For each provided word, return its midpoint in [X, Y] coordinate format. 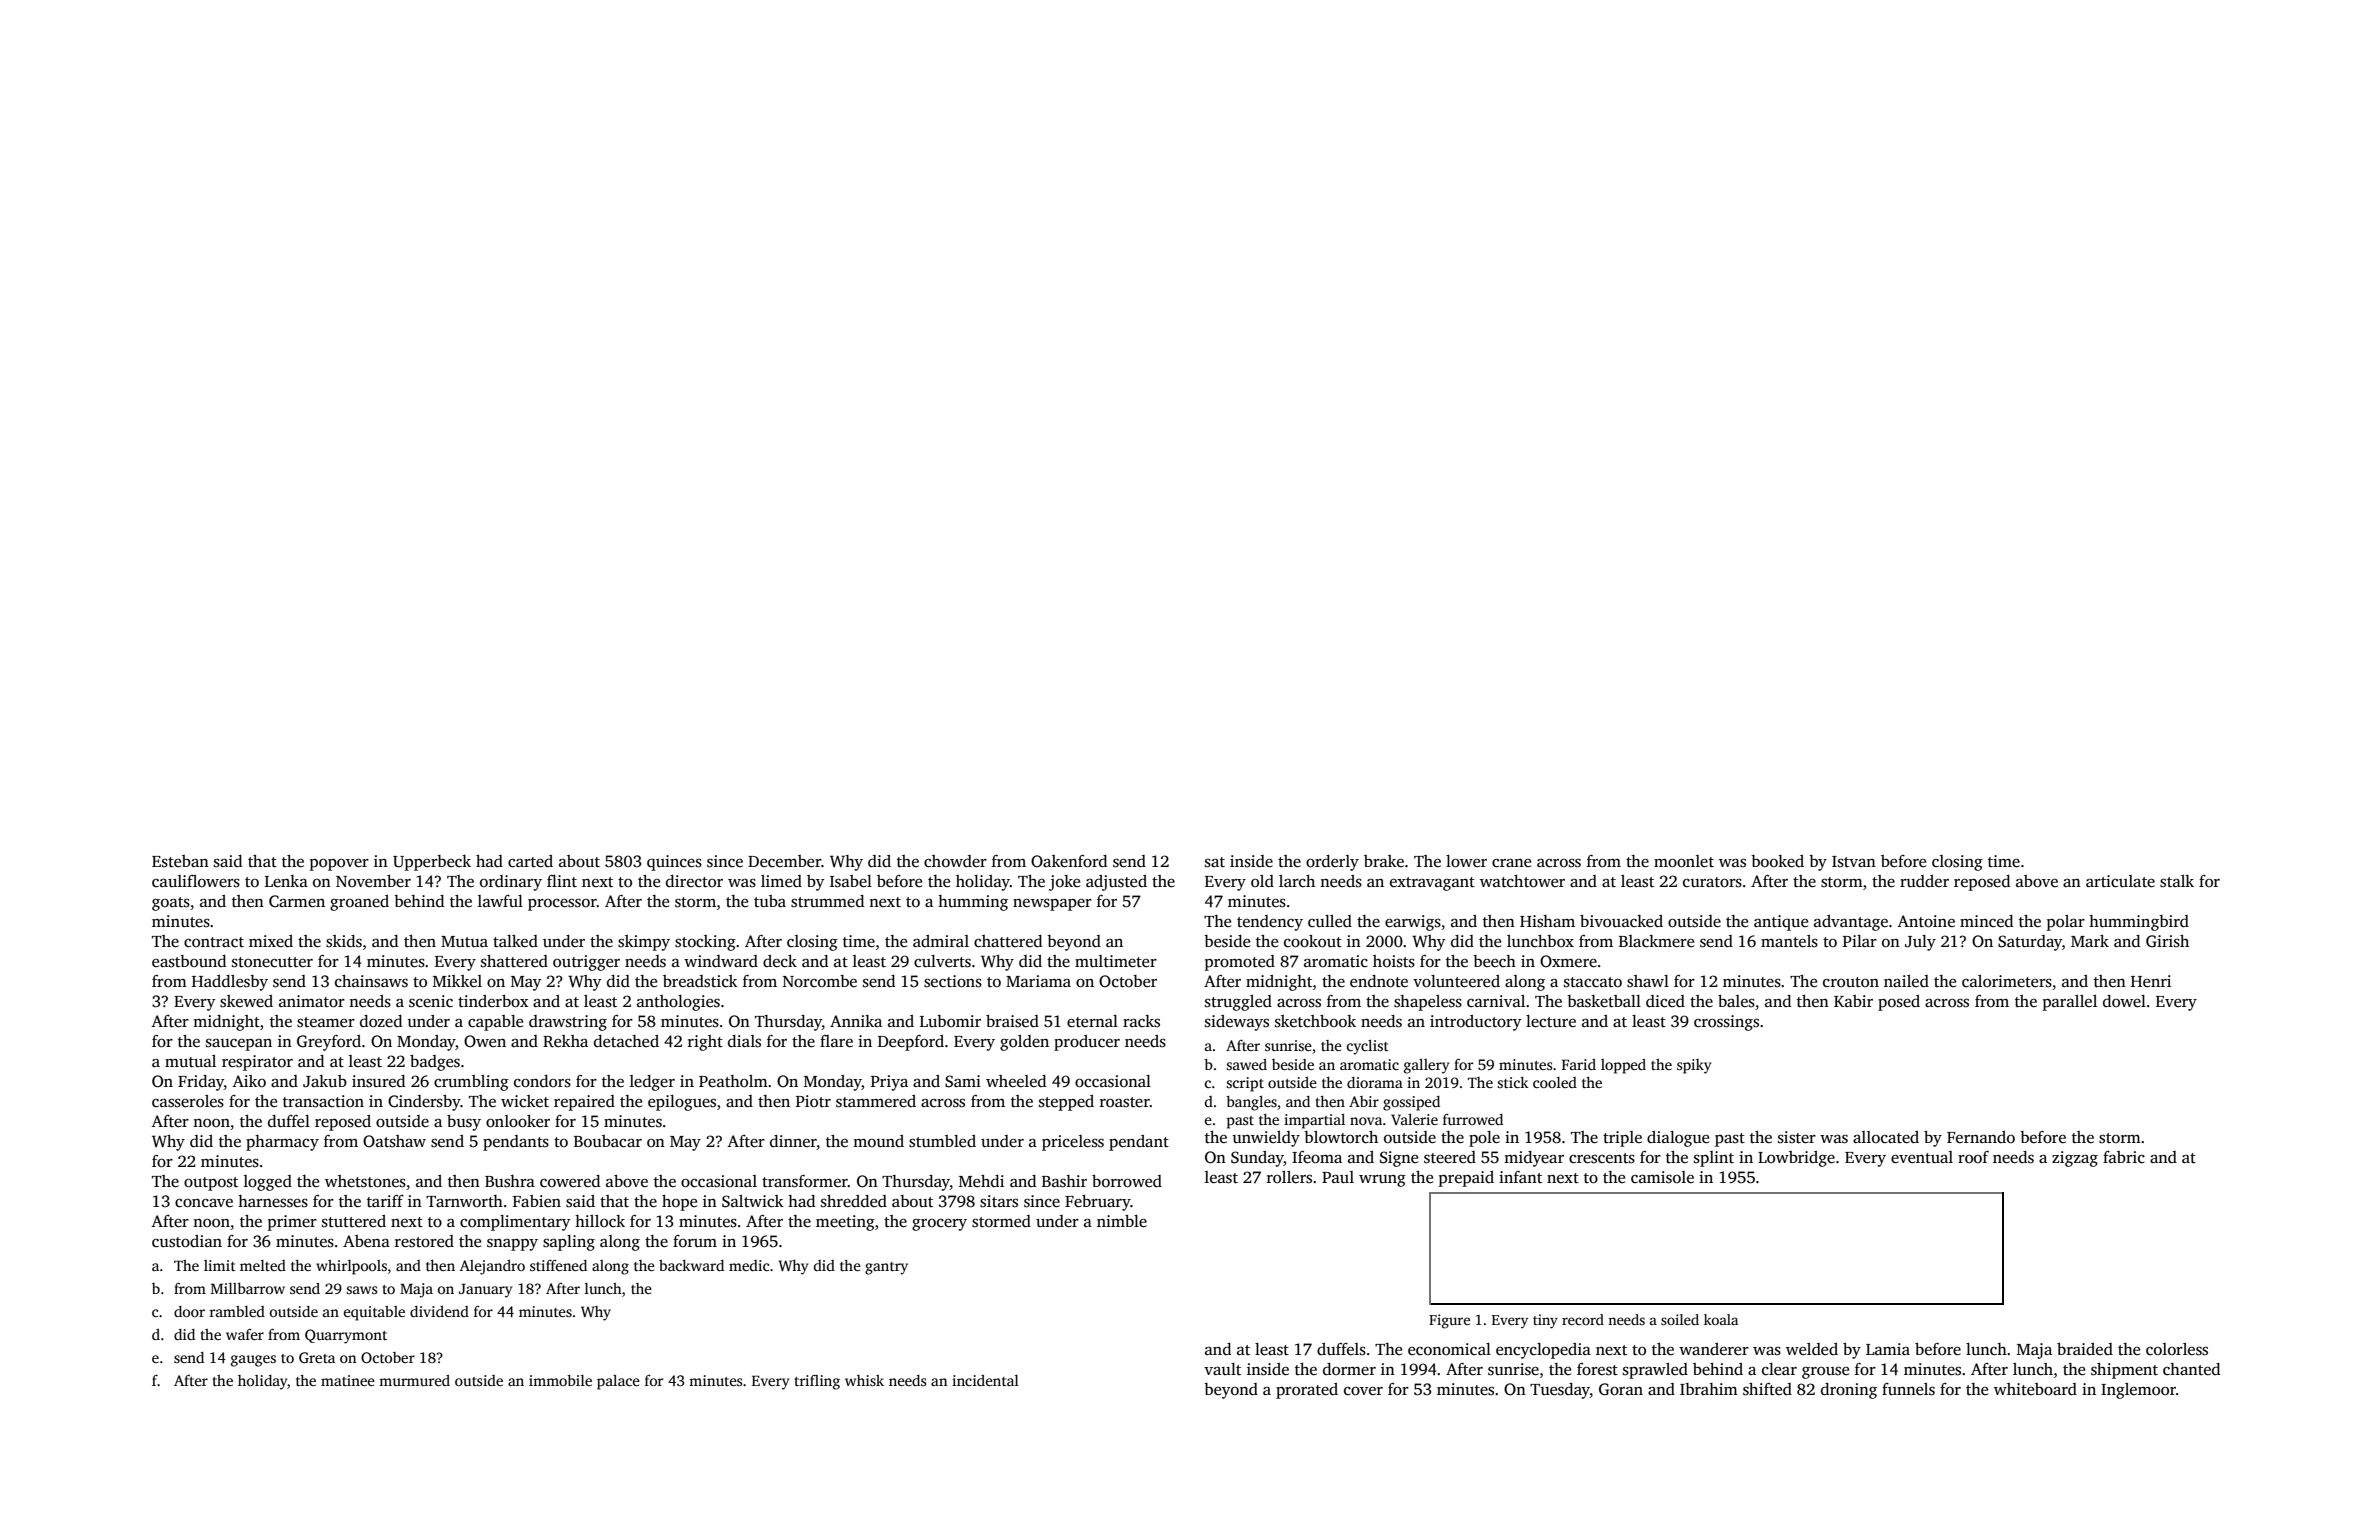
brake [1384, 861]
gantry [886, 1268]
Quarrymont [346, 1336]
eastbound [189, 961]
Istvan [1854, 862]
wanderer [1714, 1349]
